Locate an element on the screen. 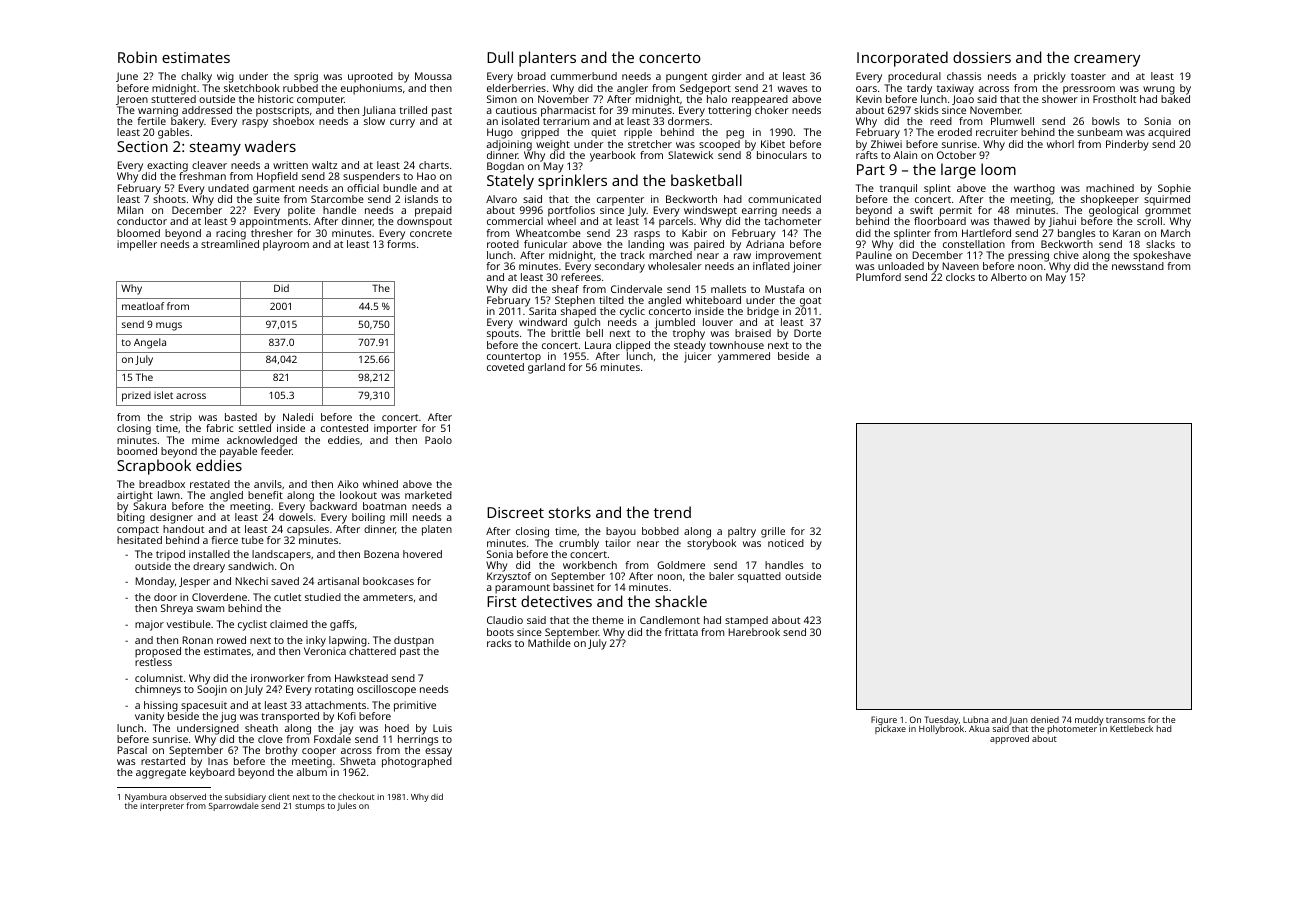 Image resolution: width=1308 pixels, height=924 pixels. photometer is located at coordinates (1072, 730).
